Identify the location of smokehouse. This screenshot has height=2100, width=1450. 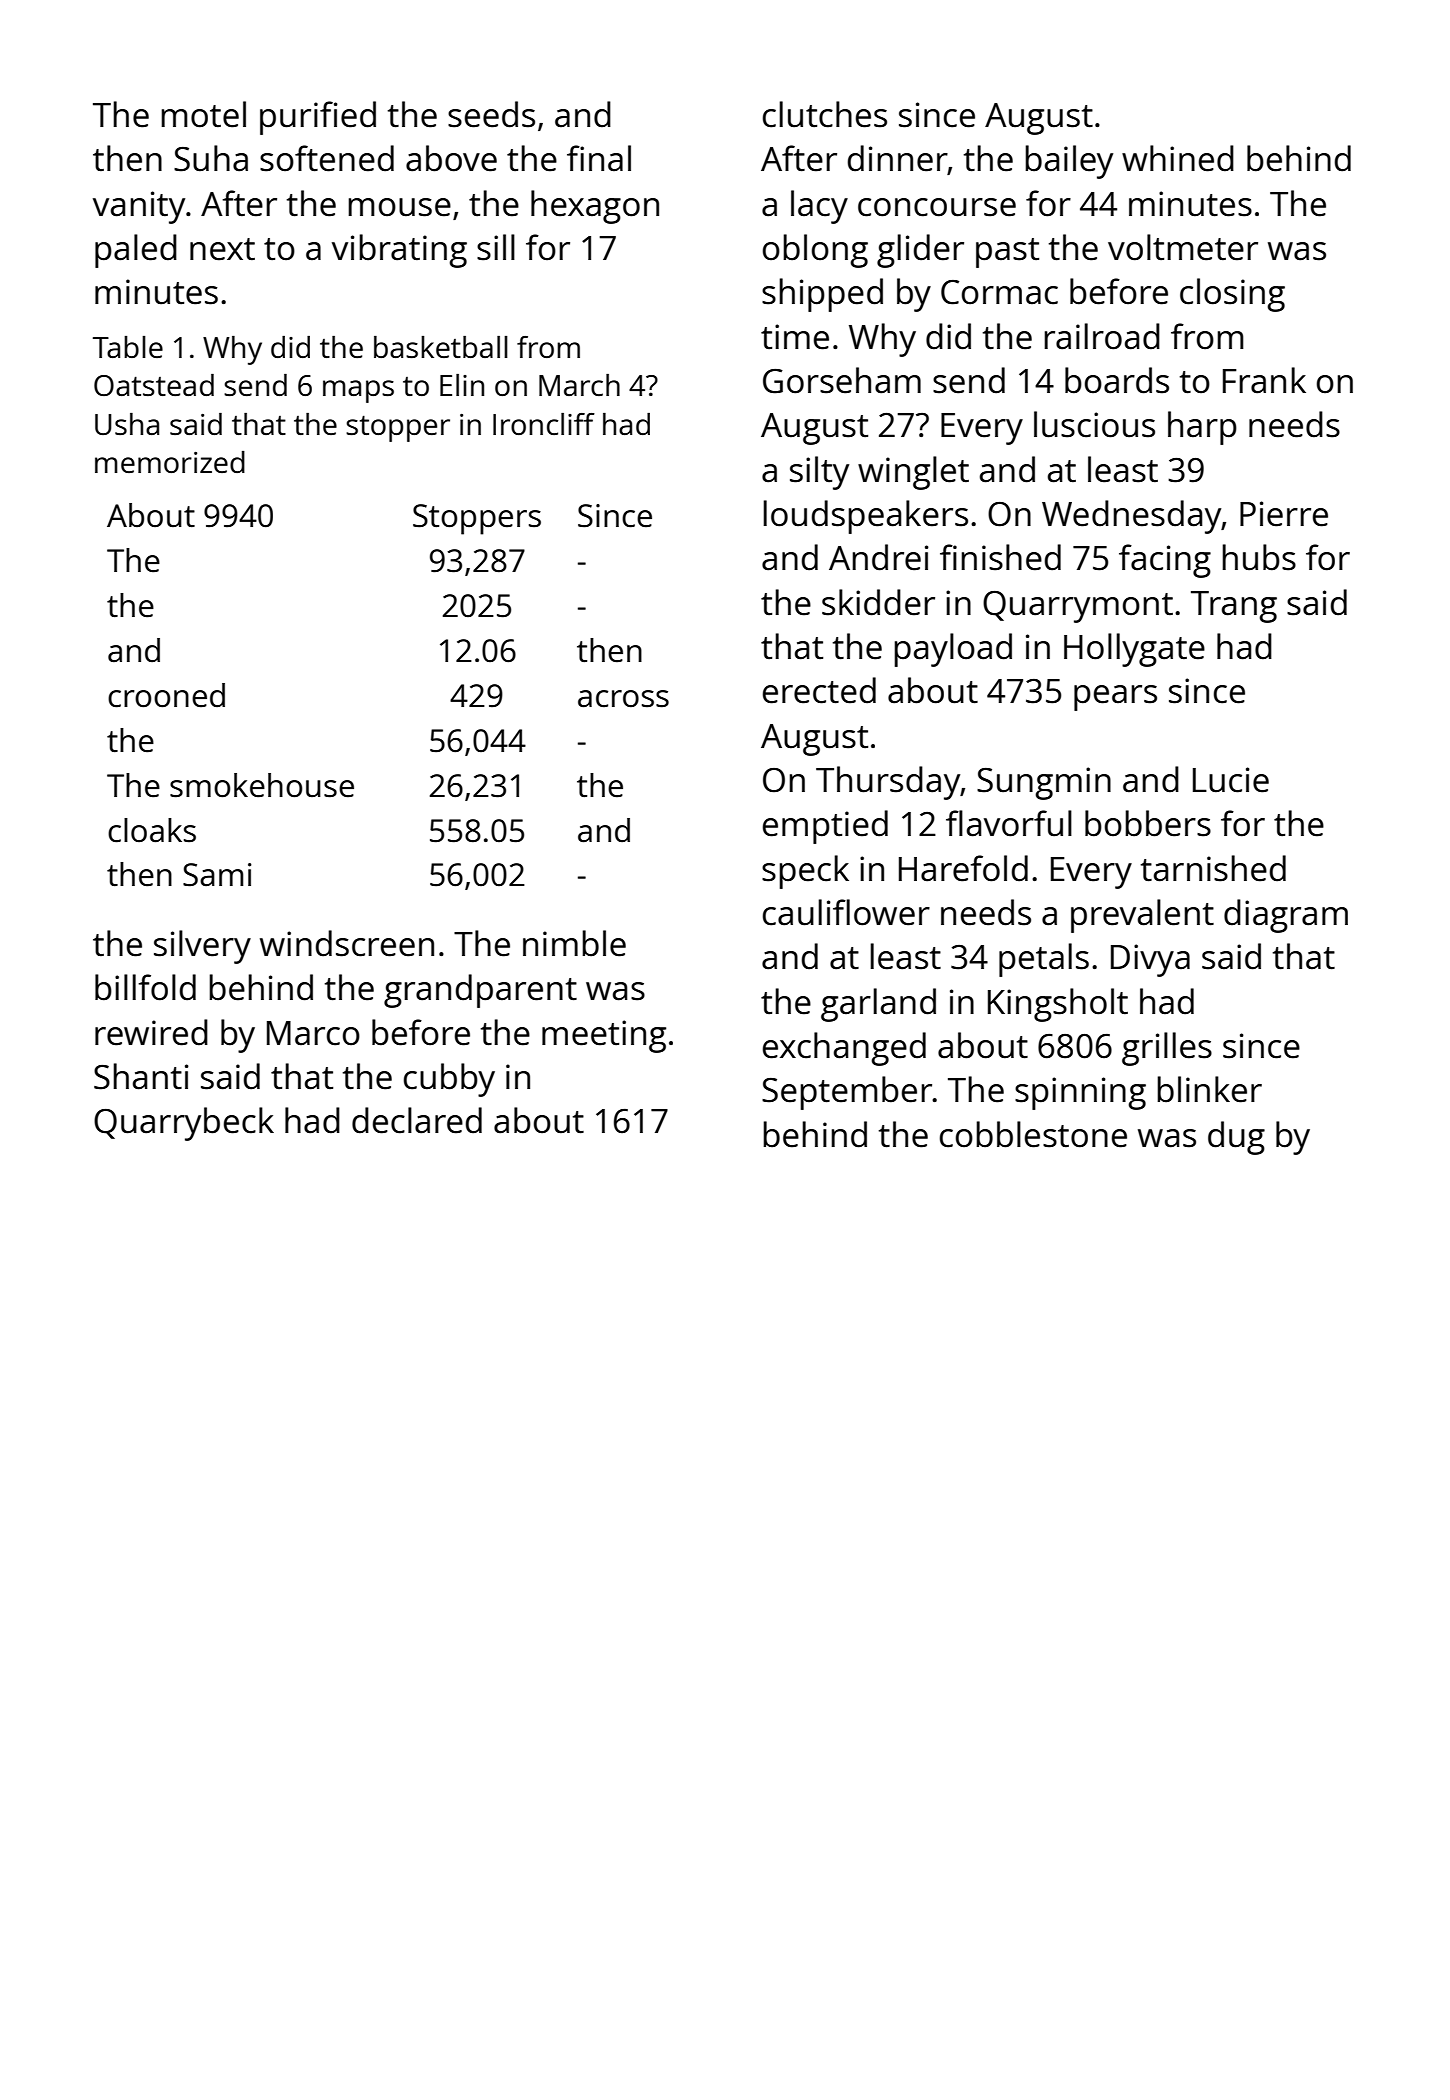
(262, 785).
